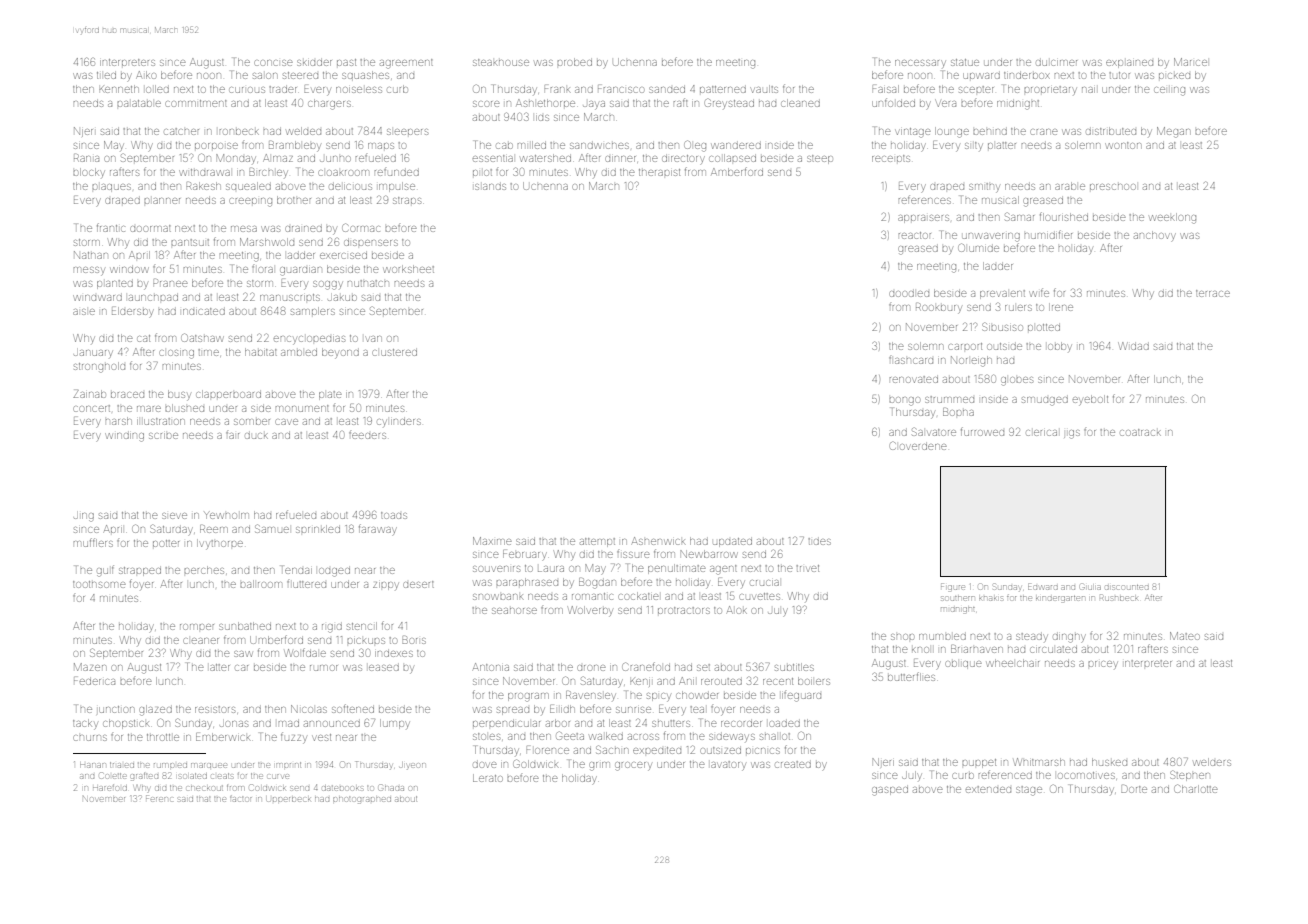  What do you see at coordinates (1127, 587) in the screenshot?
I see `discounted` at bounding box center [1127, 587].
